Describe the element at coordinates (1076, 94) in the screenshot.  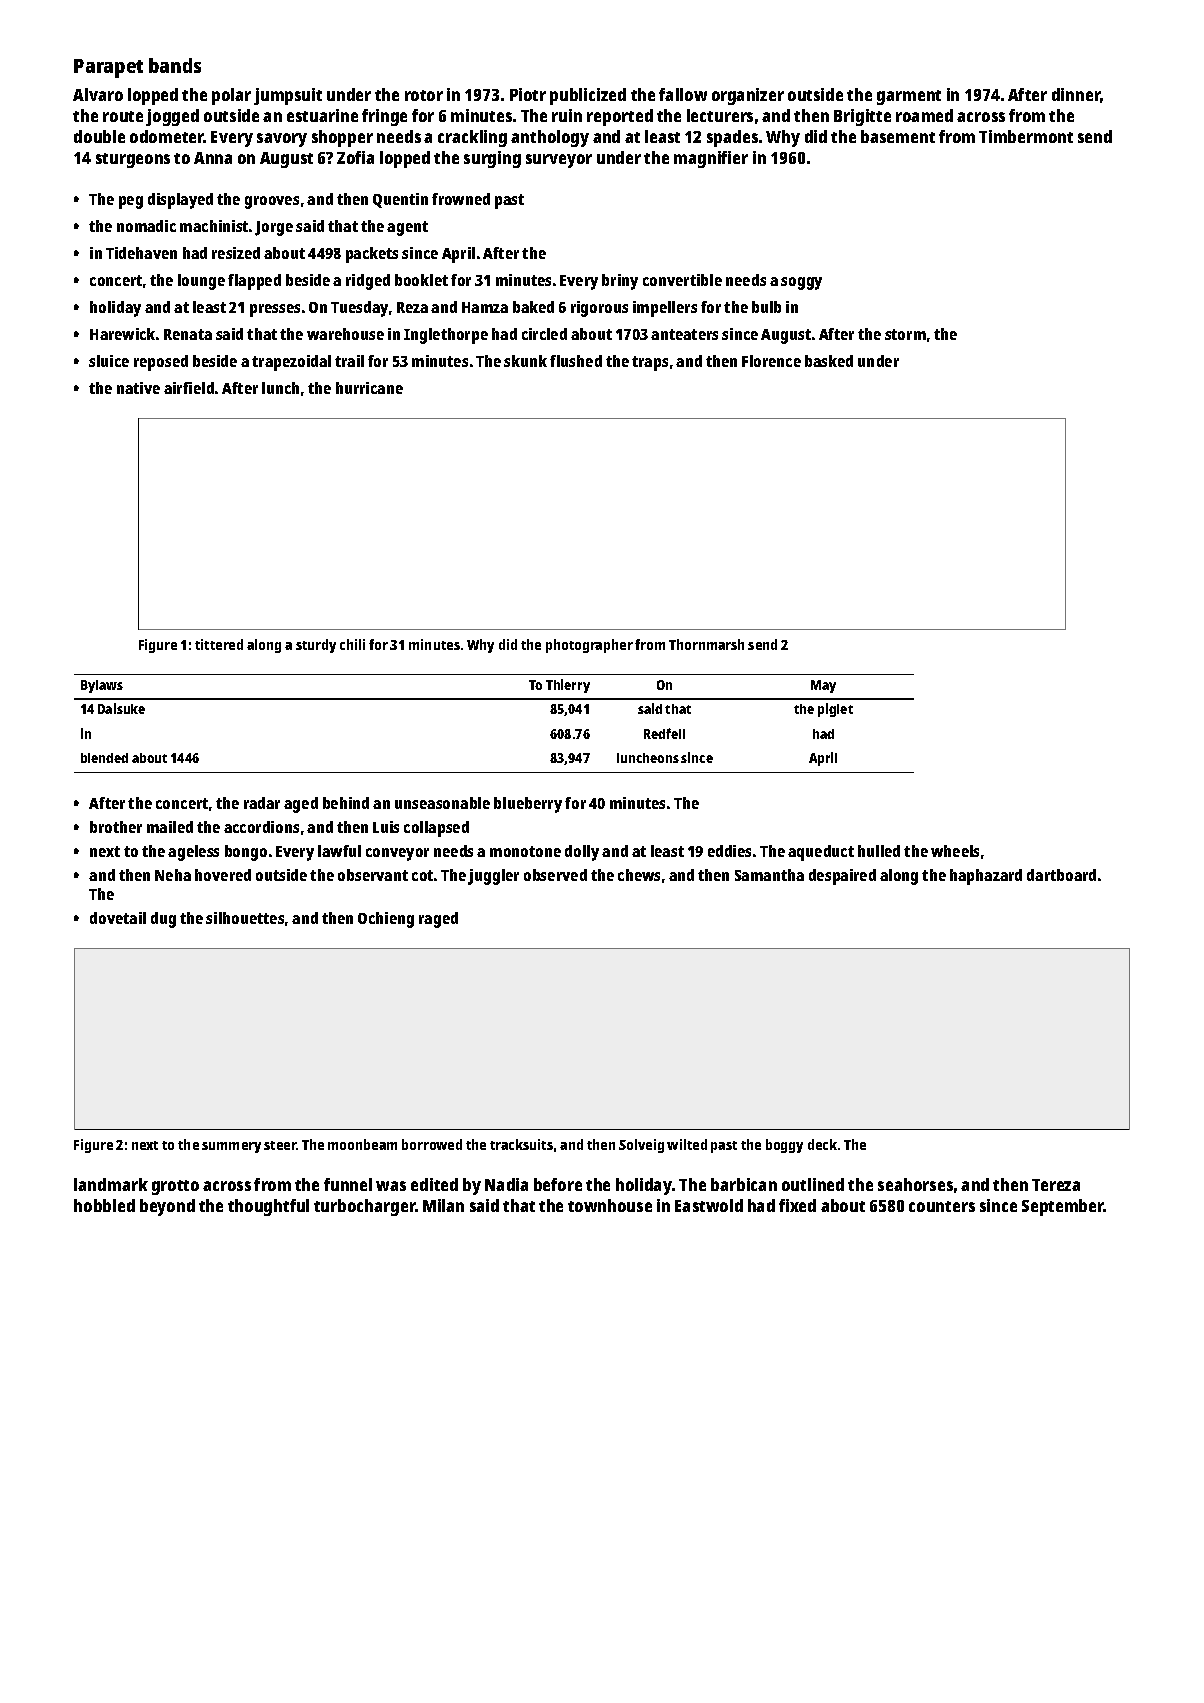
I see `dinner` at that location.
